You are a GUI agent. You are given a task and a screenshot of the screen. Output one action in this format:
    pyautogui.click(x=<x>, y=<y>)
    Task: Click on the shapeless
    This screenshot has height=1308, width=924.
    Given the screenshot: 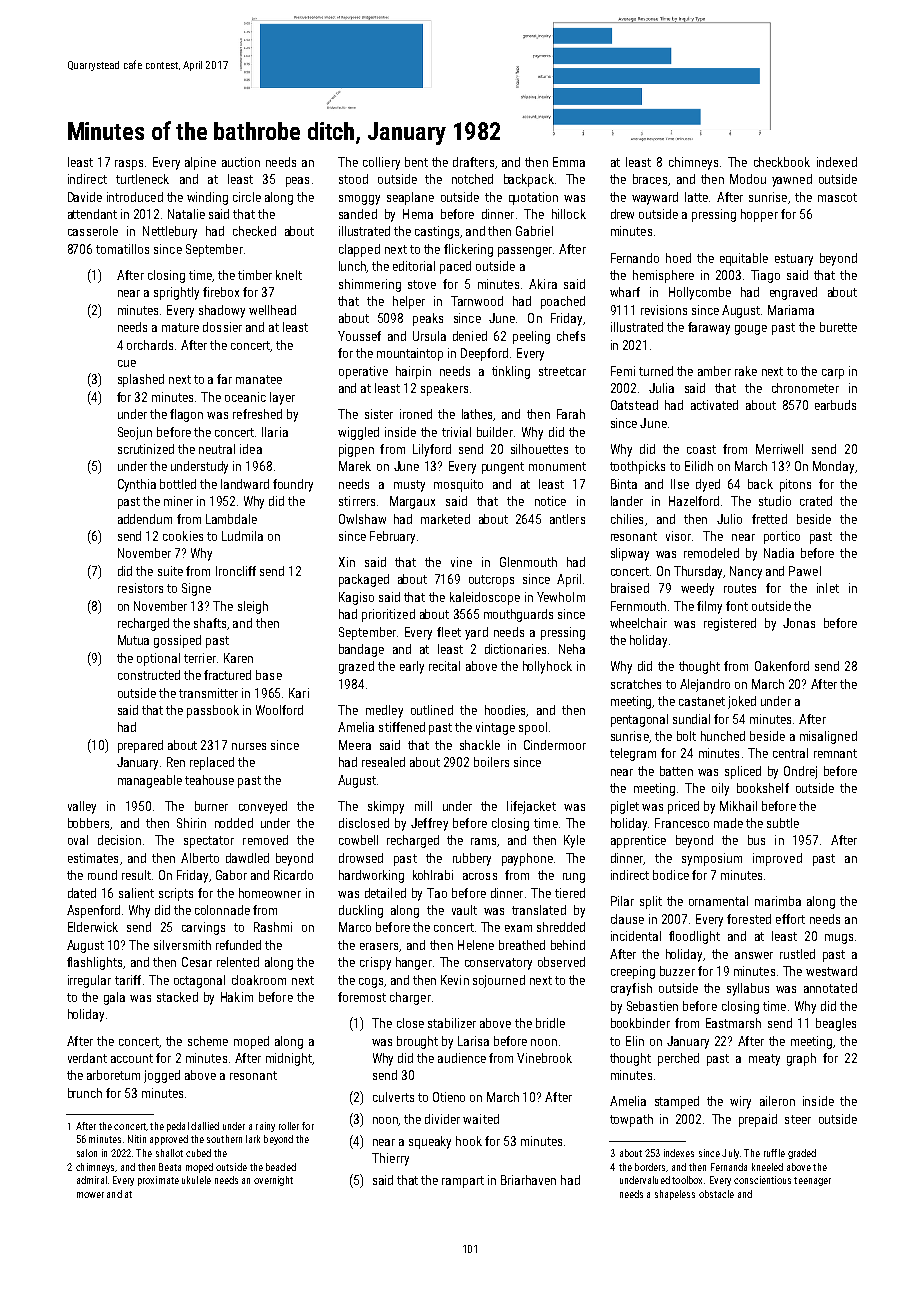 What is the action you would take?
    pyautogui.click(x=675, y=1195)
